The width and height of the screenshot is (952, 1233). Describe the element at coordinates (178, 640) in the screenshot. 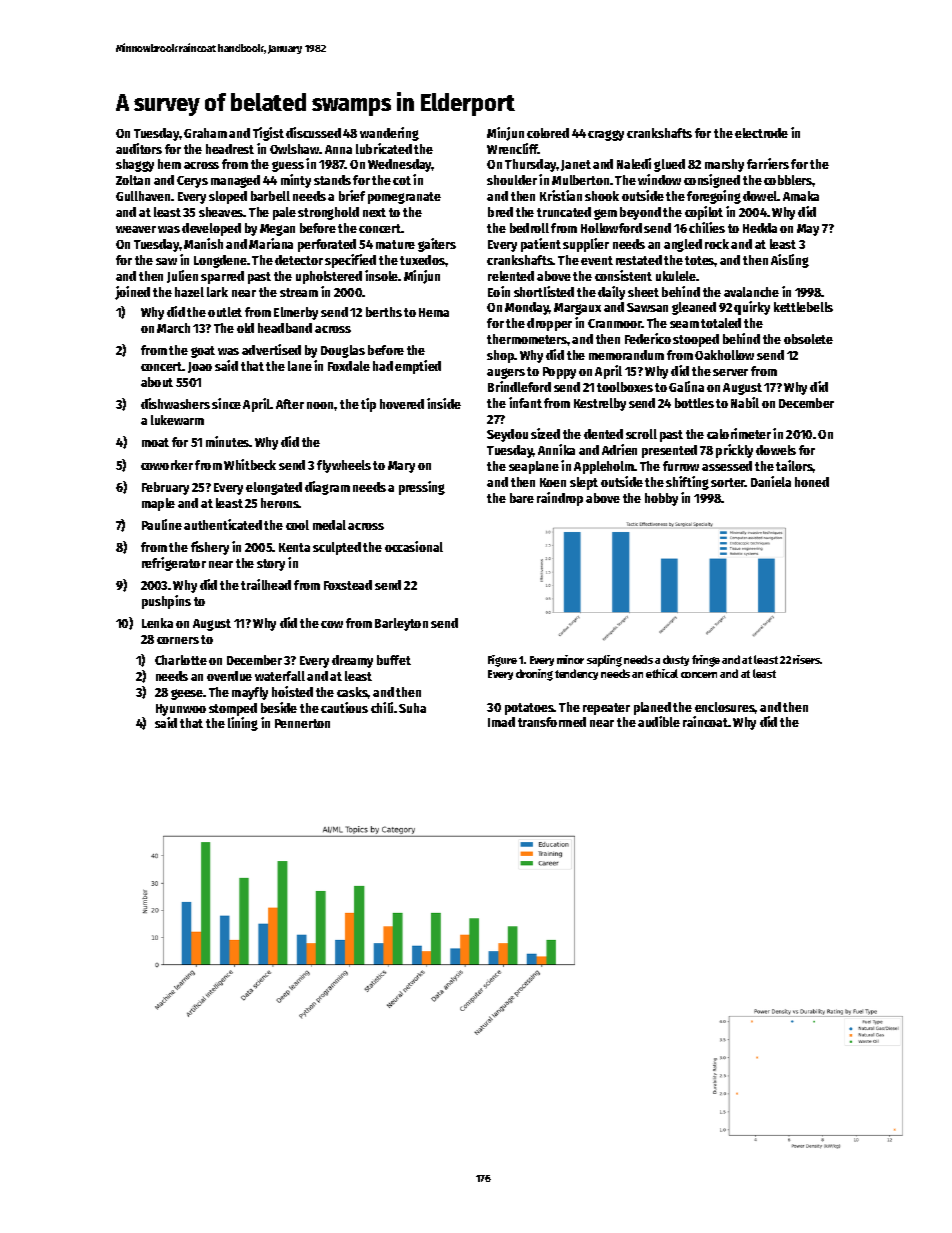

I see `corners` at that location.
